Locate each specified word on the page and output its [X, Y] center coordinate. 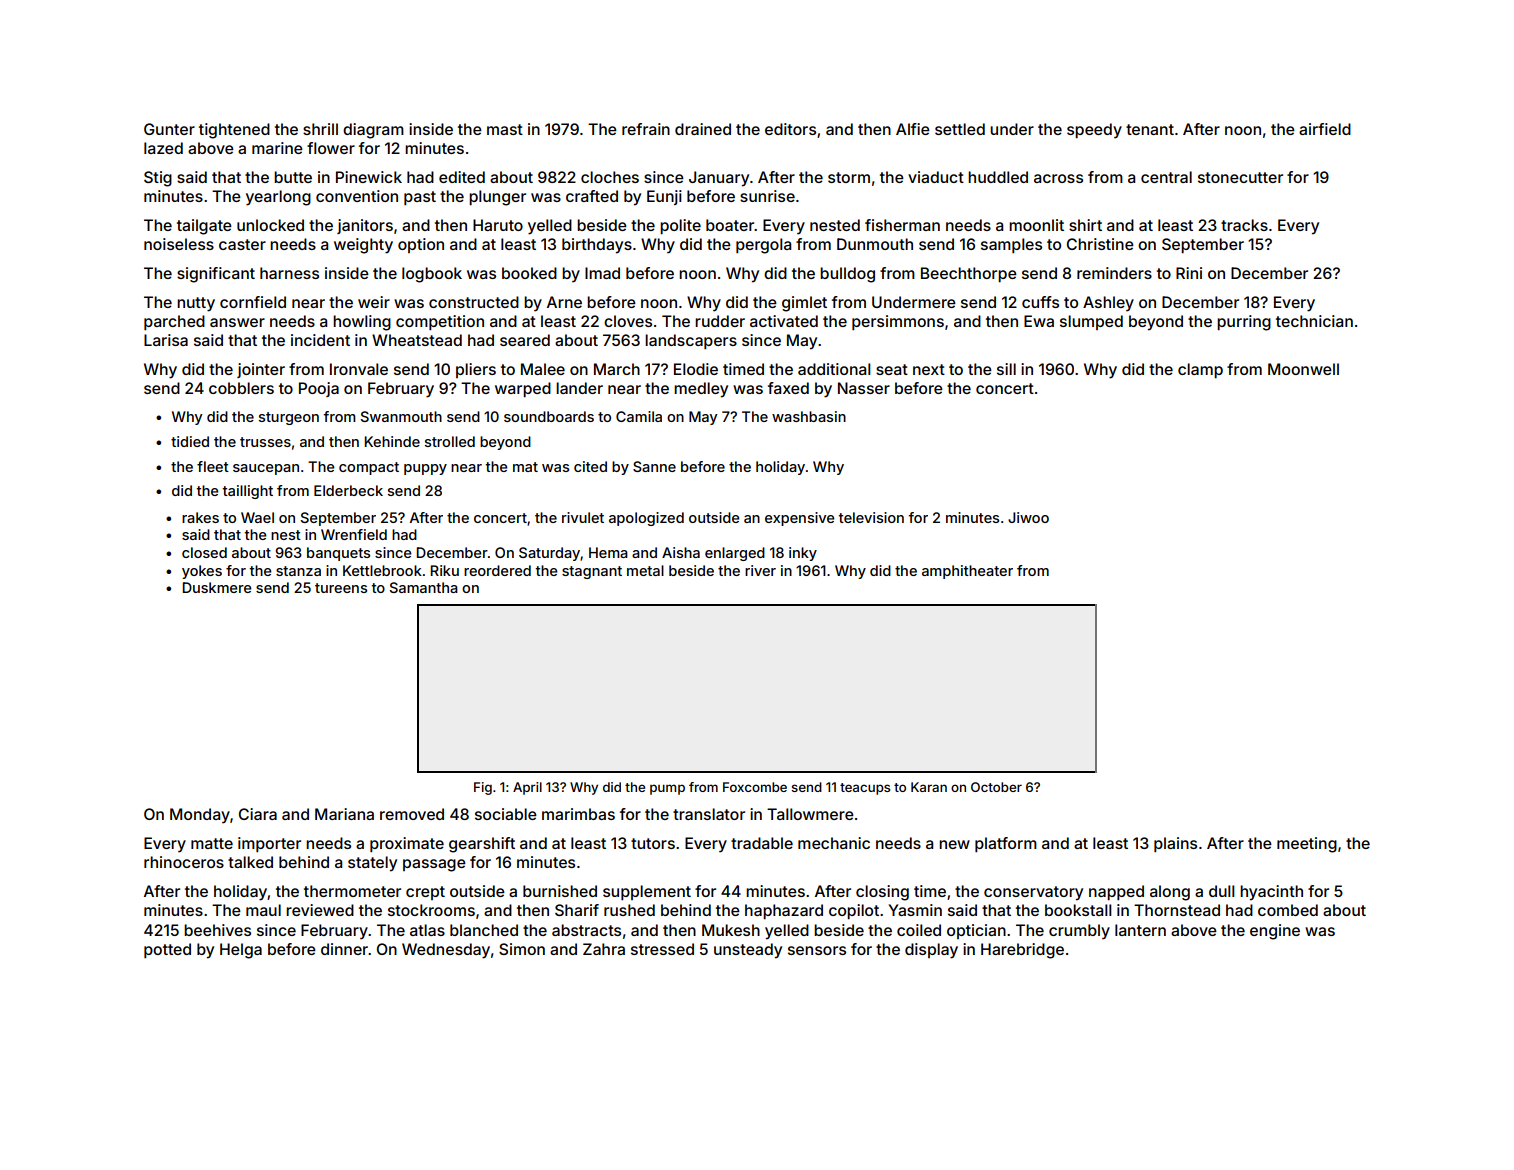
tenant [1150, 129]
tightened [234, 131]
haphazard [784, 911]
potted [167, 950]
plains [1175, 844]
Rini [1189, 273]
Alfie [913, 129]
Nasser [864, 388]
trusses [265, 442]
